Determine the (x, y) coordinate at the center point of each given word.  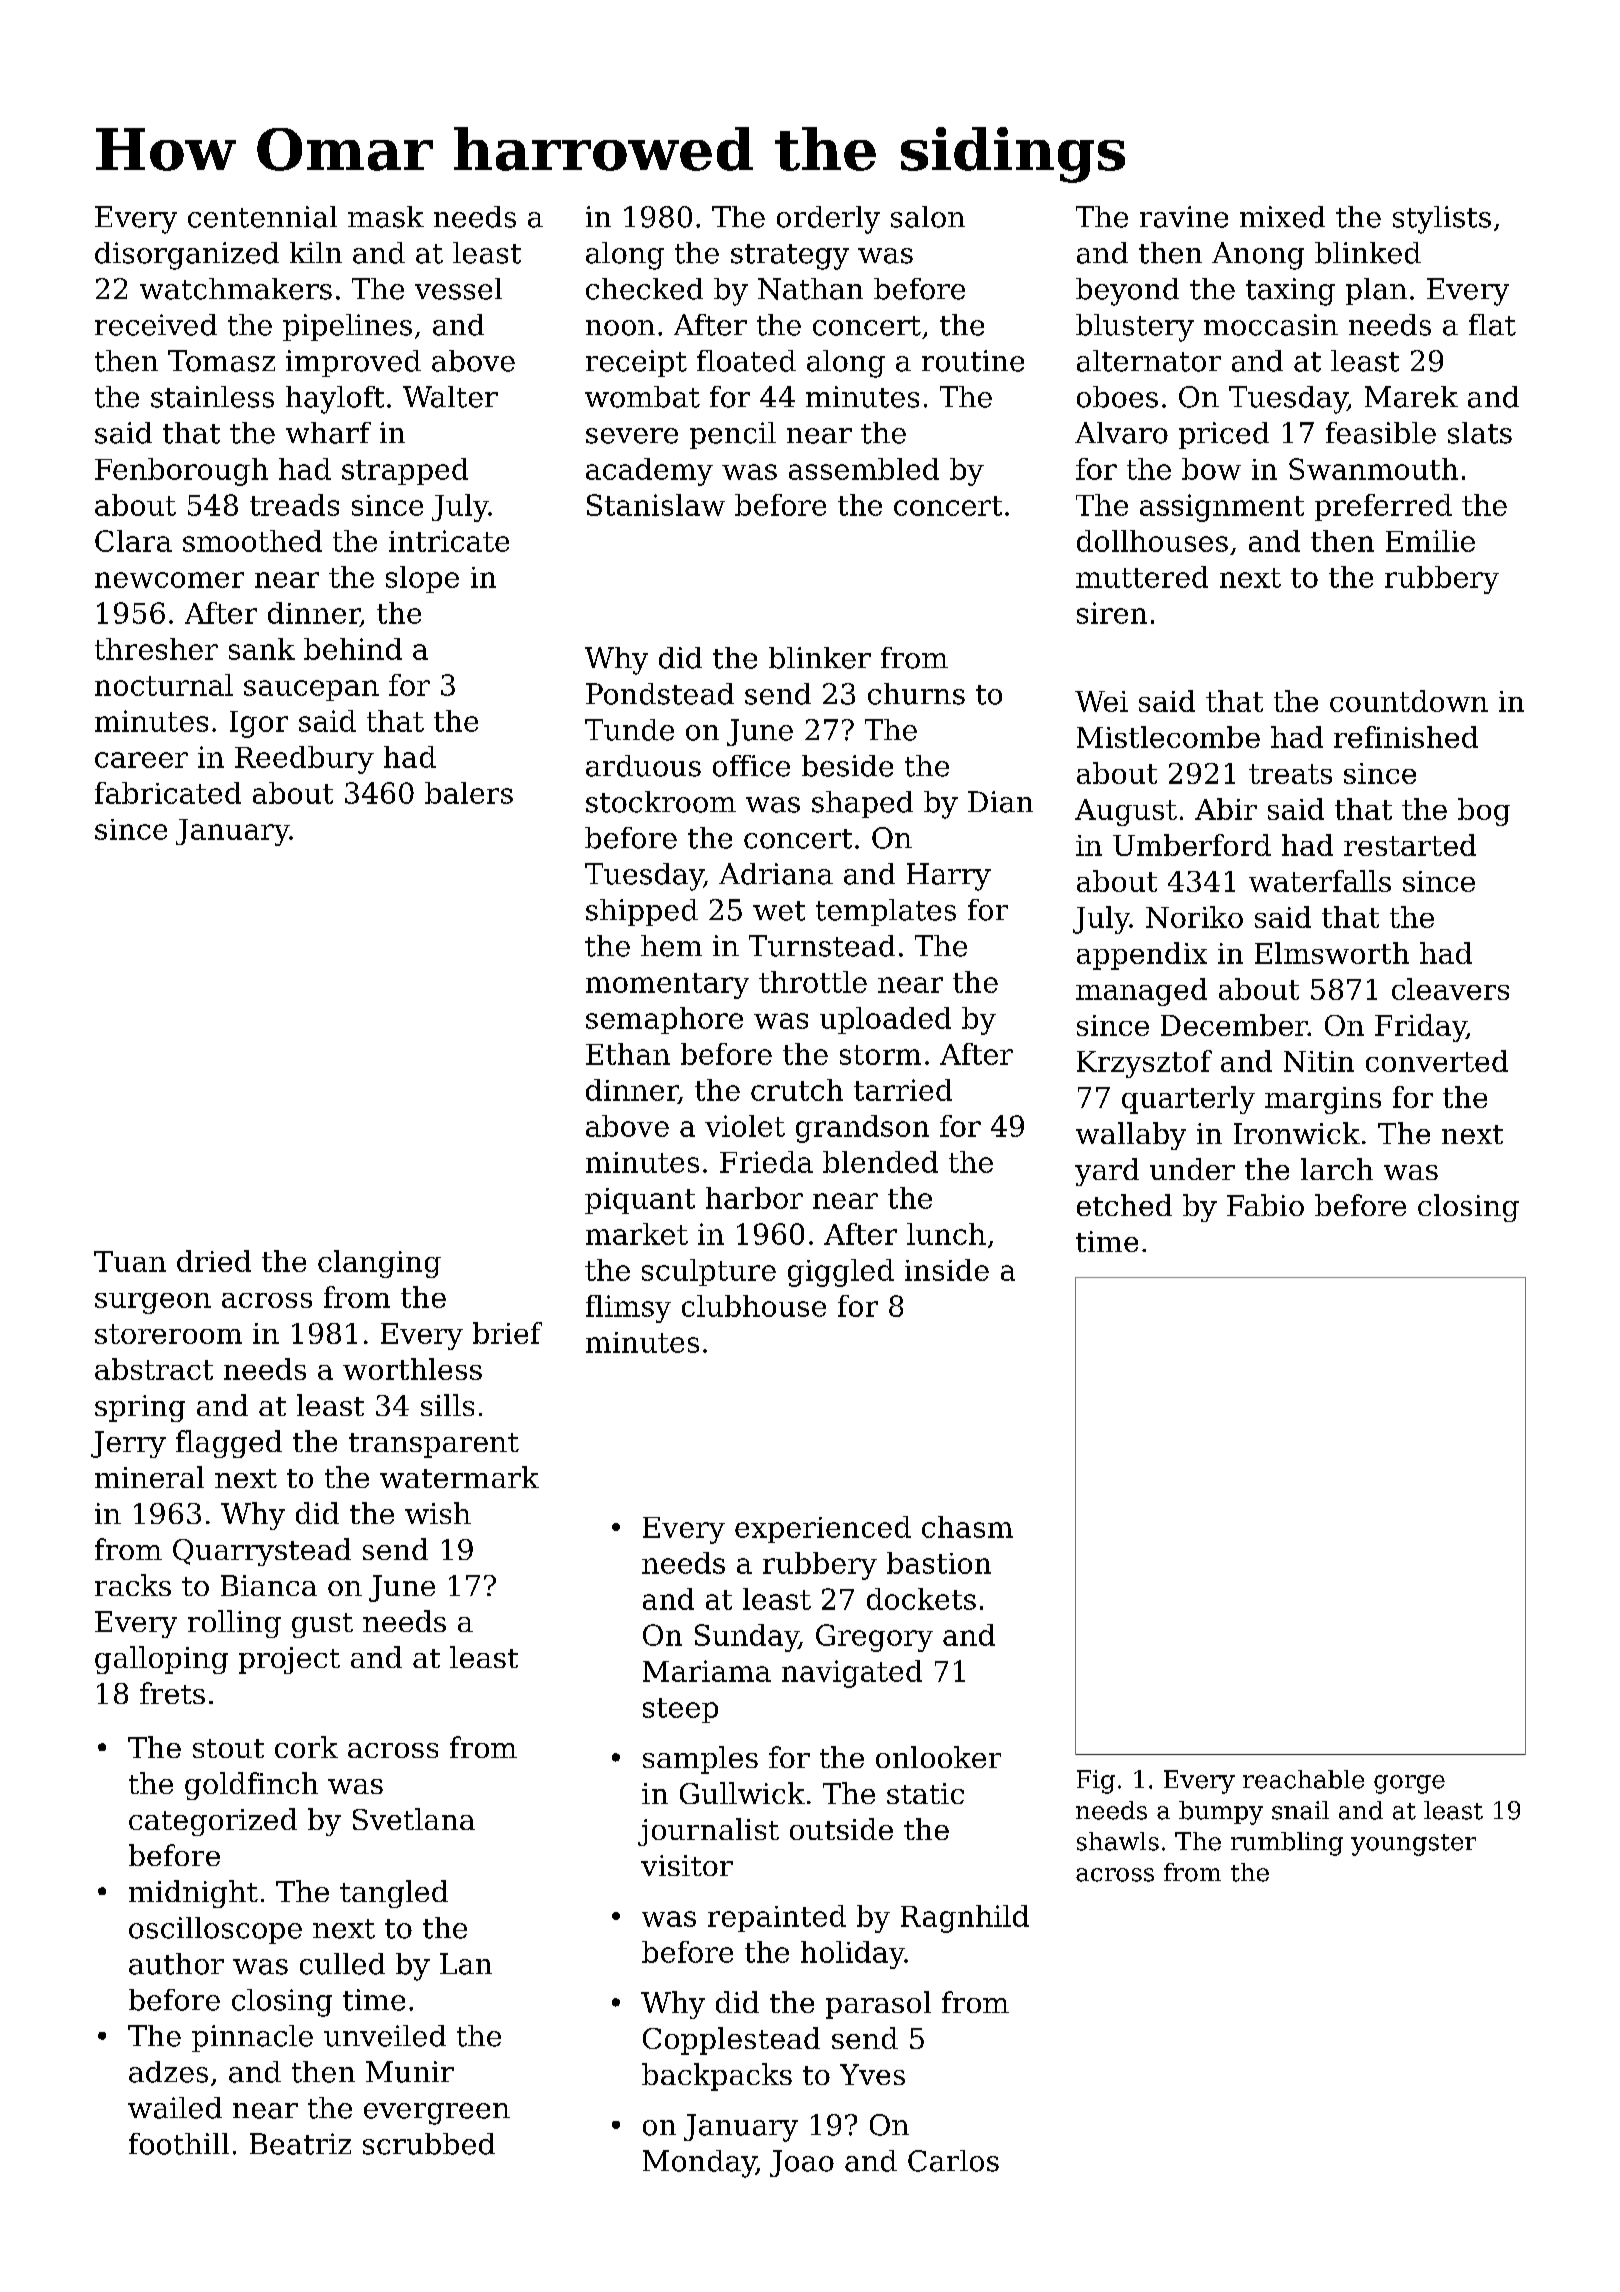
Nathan (810, 289)
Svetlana (414, 1819)
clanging (379, 1264)
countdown (1409, 701)
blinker (820, 658)
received (156, 325)
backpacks (717, 2077)
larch (1337, 1169)
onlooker (938, 1757)
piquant (640, 1201)
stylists (1442, 220)
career (141, 760)
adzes (168, 2072)
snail (1300, 1810)
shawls (1118, 1841)
